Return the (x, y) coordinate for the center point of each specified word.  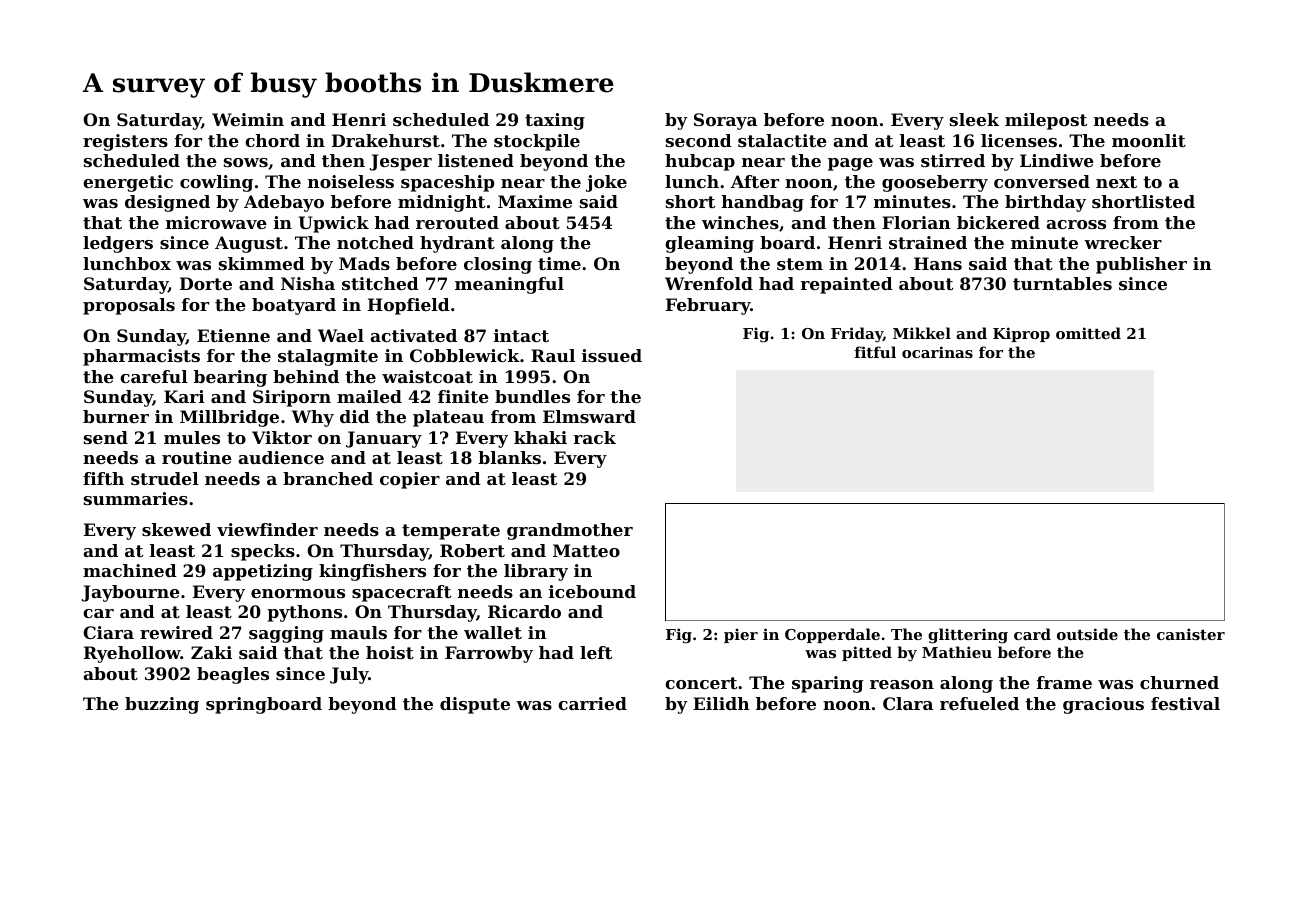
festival (1185, 703)
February (708, 306)
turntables (1062, 283)
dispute (475, 705)
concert (701, 683)
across (1076, 224)
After (755, 181)
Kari (184, 396)
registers (125, 142)
